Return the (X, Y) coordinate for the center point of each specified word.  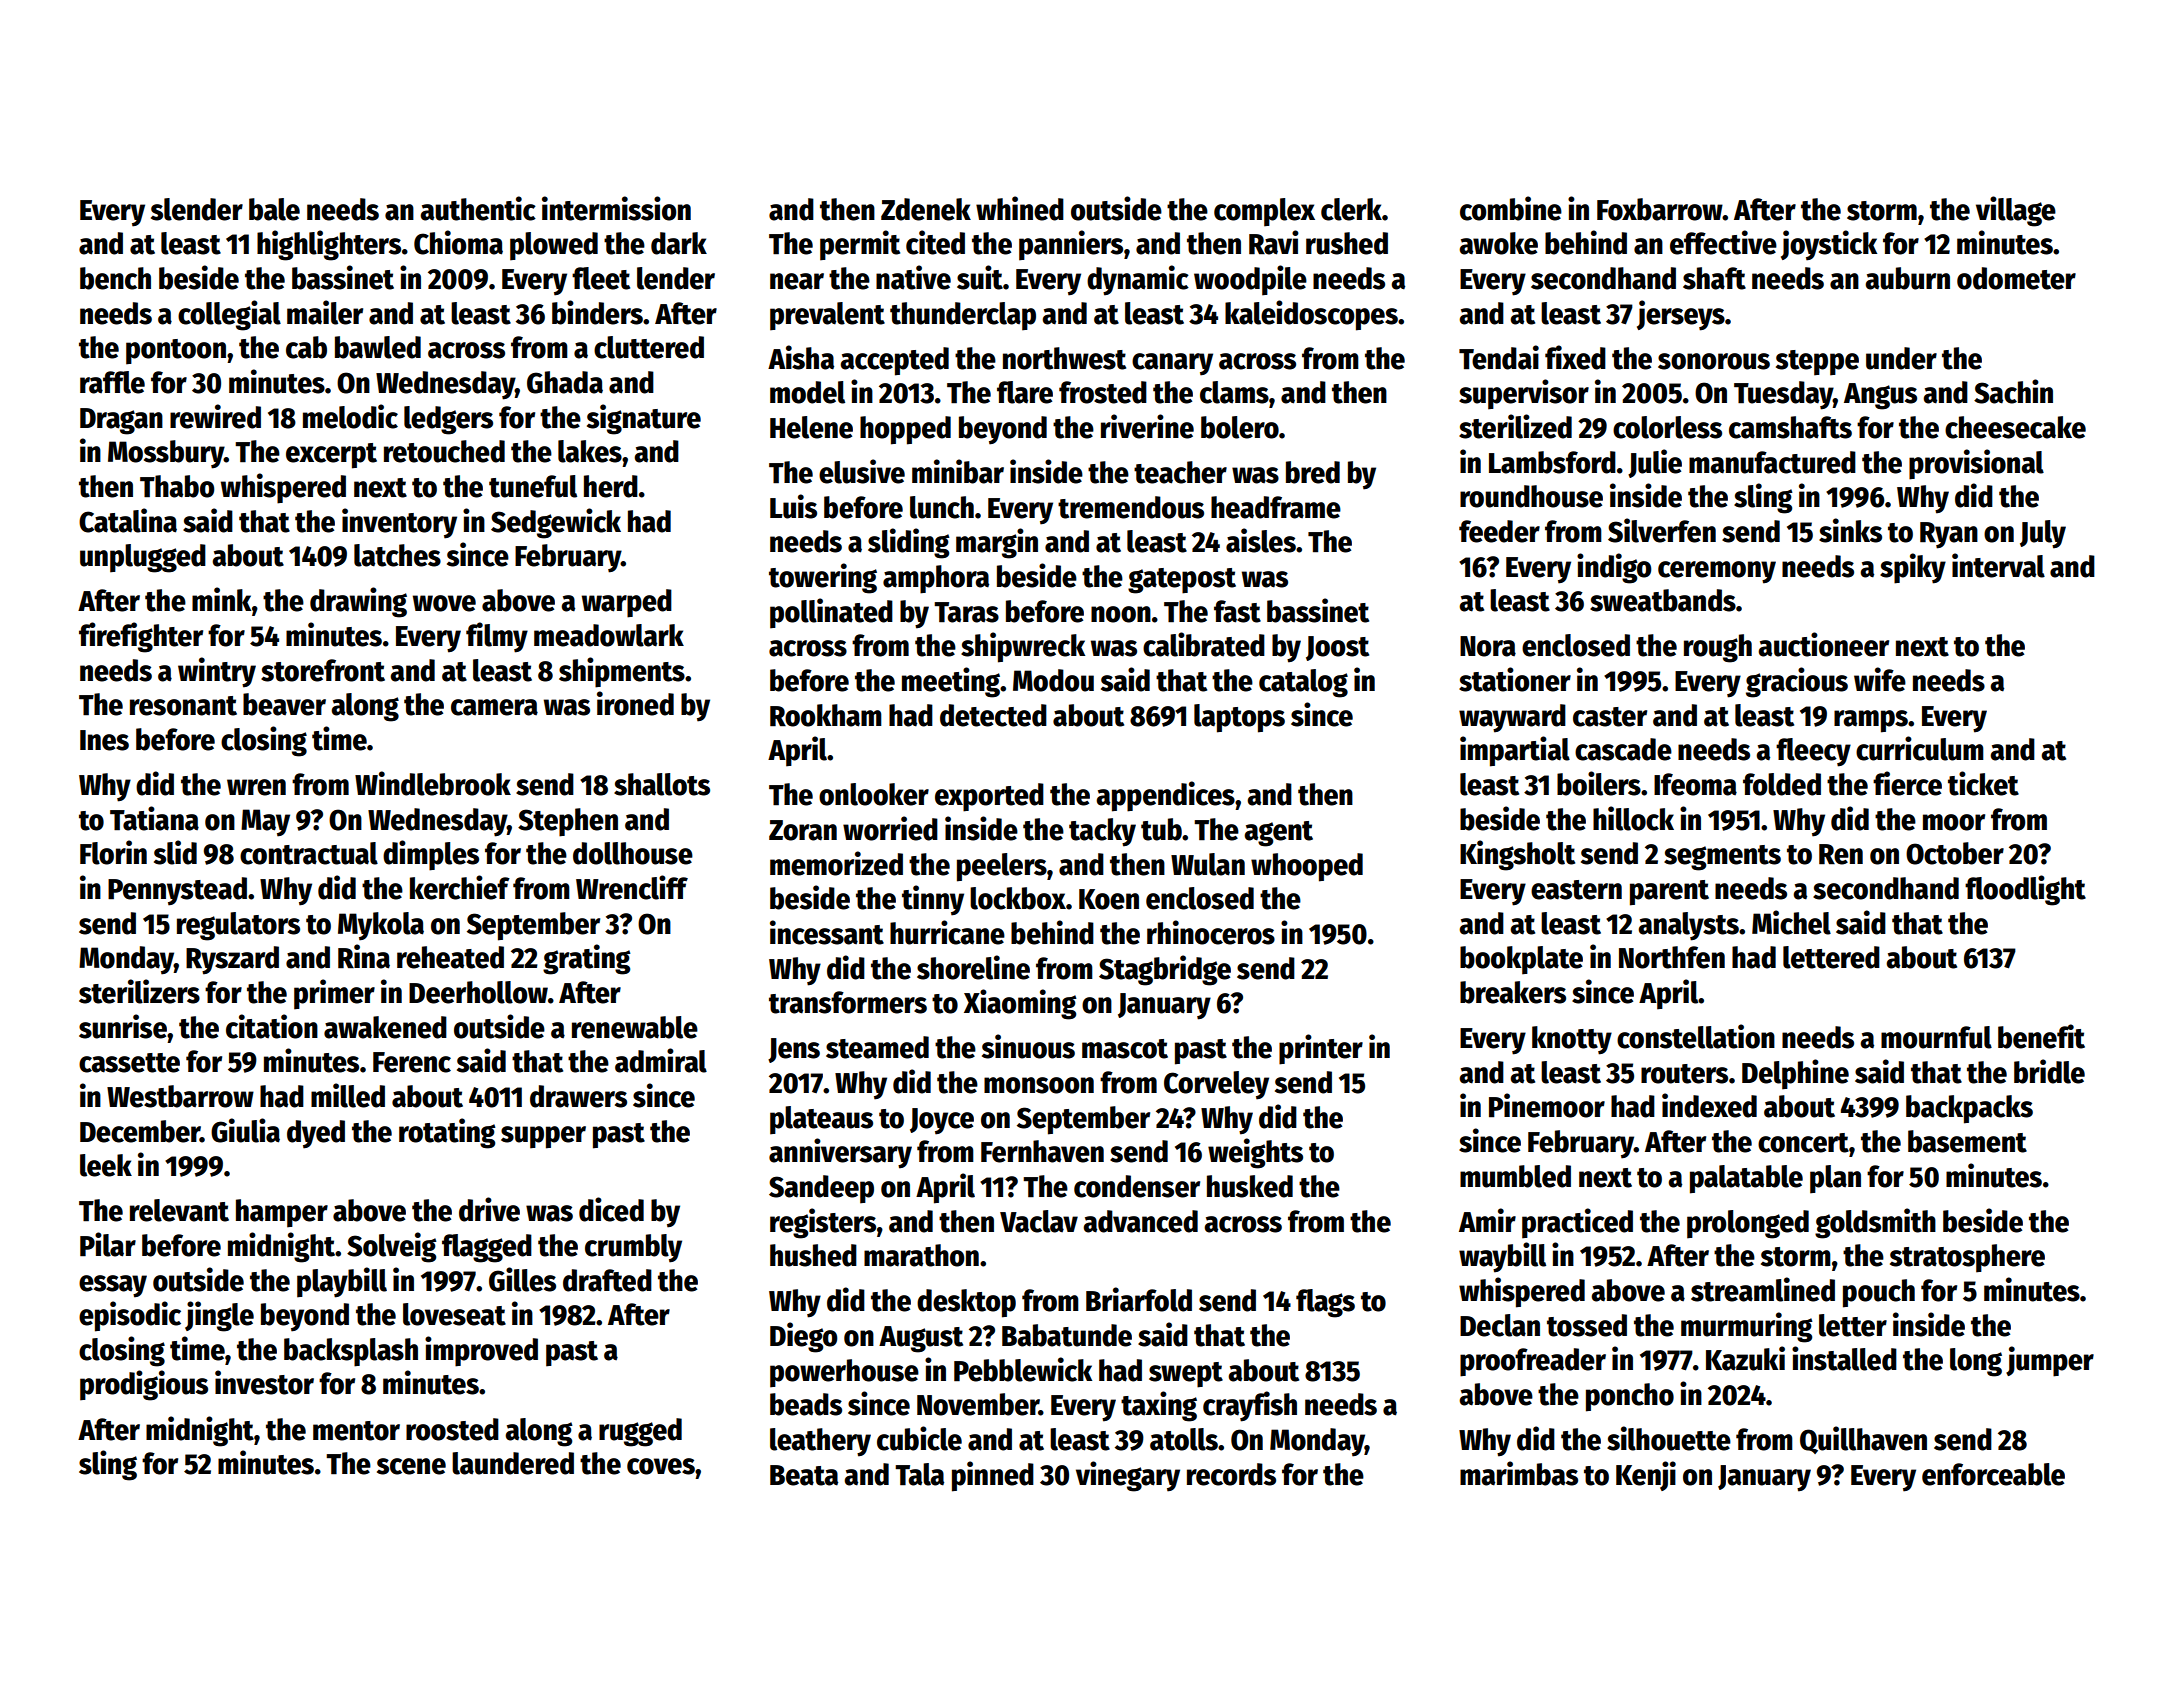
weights (1255, 1153)
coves (661, 1466)
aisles (1261, 540)
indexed (1709, 1105)
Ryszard (232, 960)
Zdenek (926, 209)
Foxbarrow (1660, 209)
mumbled (1515, 1176)
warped (627, 603)
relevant (179, 1210)
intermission (616, 208)
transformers (848, 1002)
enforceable (1993, 1474)
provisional (1976, 464)
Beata (804, 1475)
